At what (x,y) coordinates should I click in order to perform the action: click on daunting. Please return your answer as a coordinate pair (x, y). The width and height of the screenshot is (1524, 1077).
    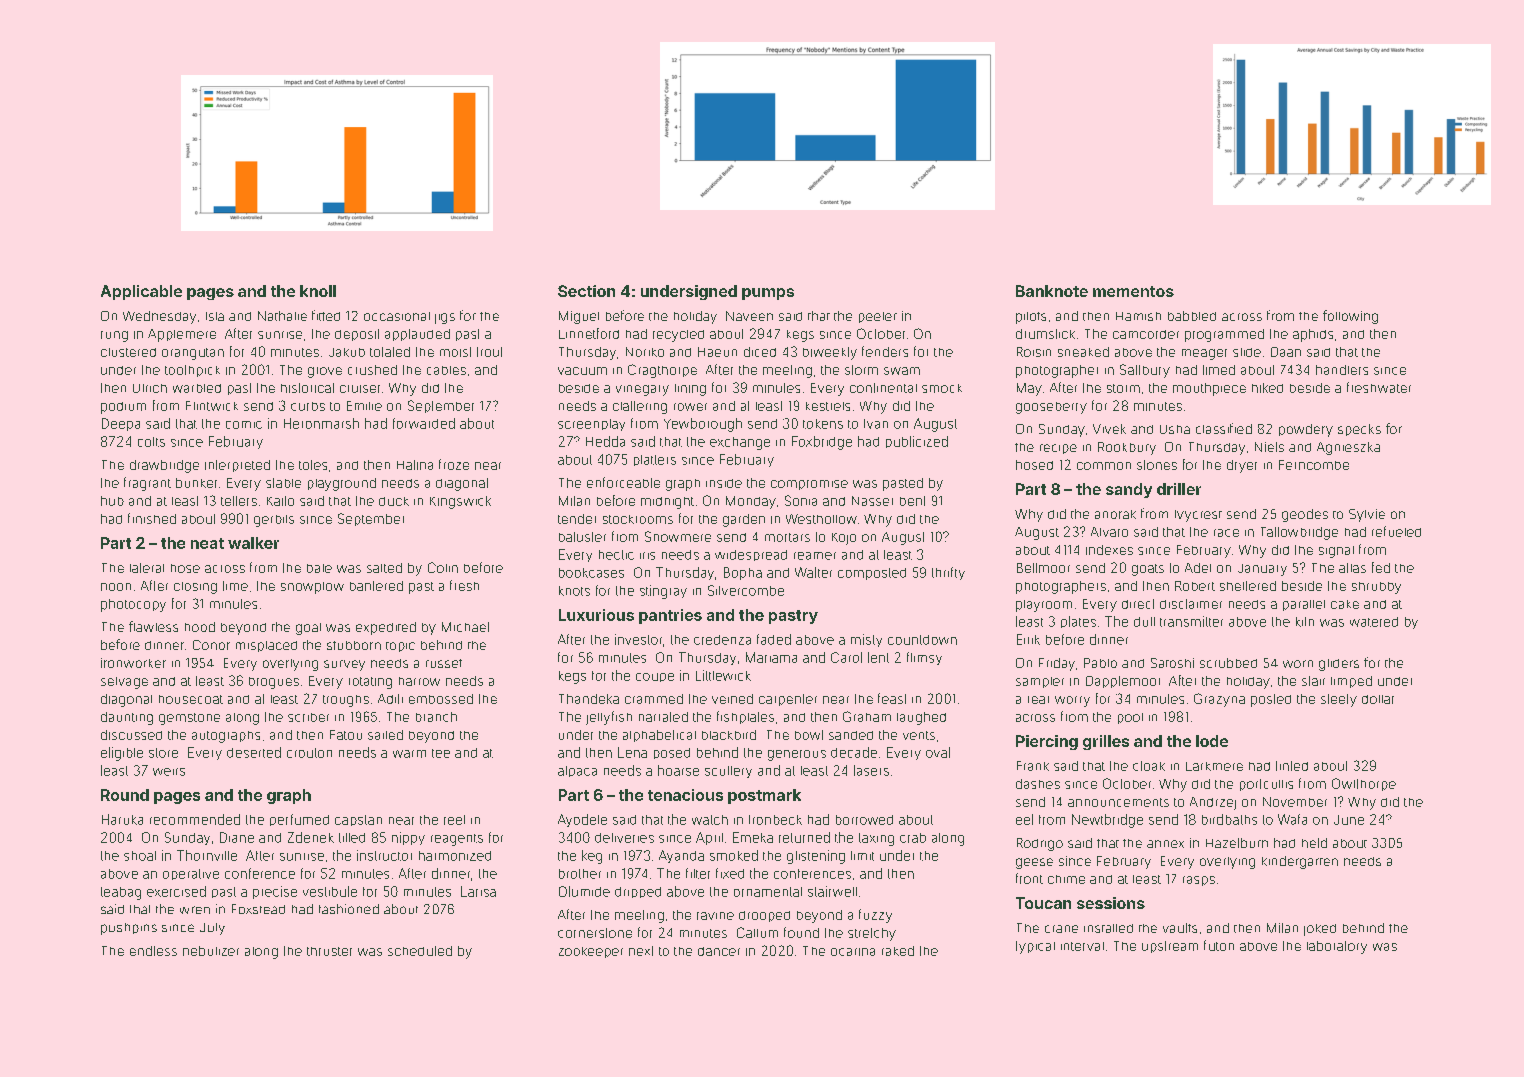
    Looking at the image, I should click on (127, 718).
